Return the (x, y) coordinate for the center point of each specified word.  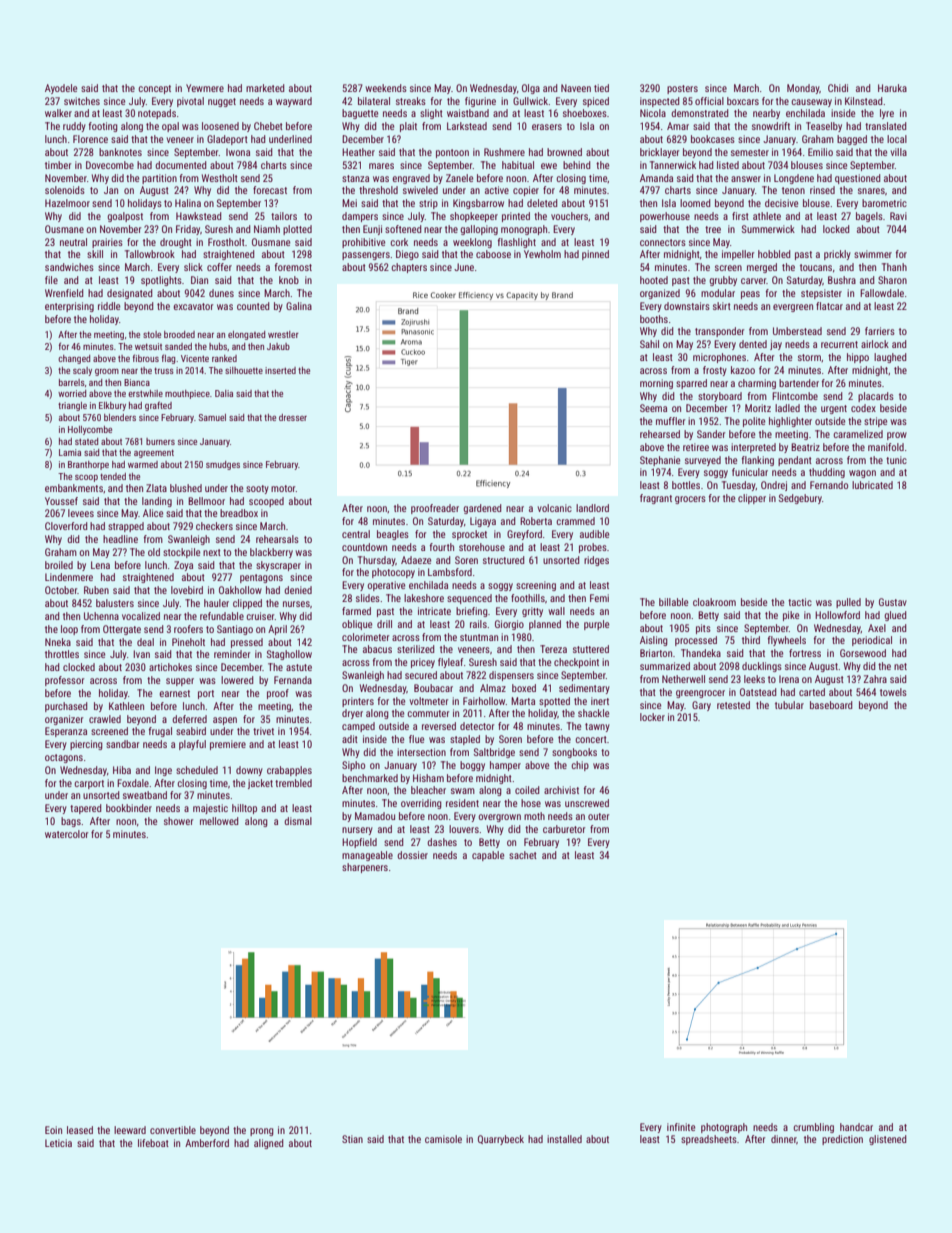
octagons (64, 758)
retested (733, 705)
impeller (738, 255)
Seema (653, 408)
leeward (130, 1130)
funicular (750, 472)
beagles (393, 535)
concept (154, 89)
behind (577, 165)
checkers (214, 526)
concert (591, 739)
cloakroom (714, 602)
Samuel (212, 417)
